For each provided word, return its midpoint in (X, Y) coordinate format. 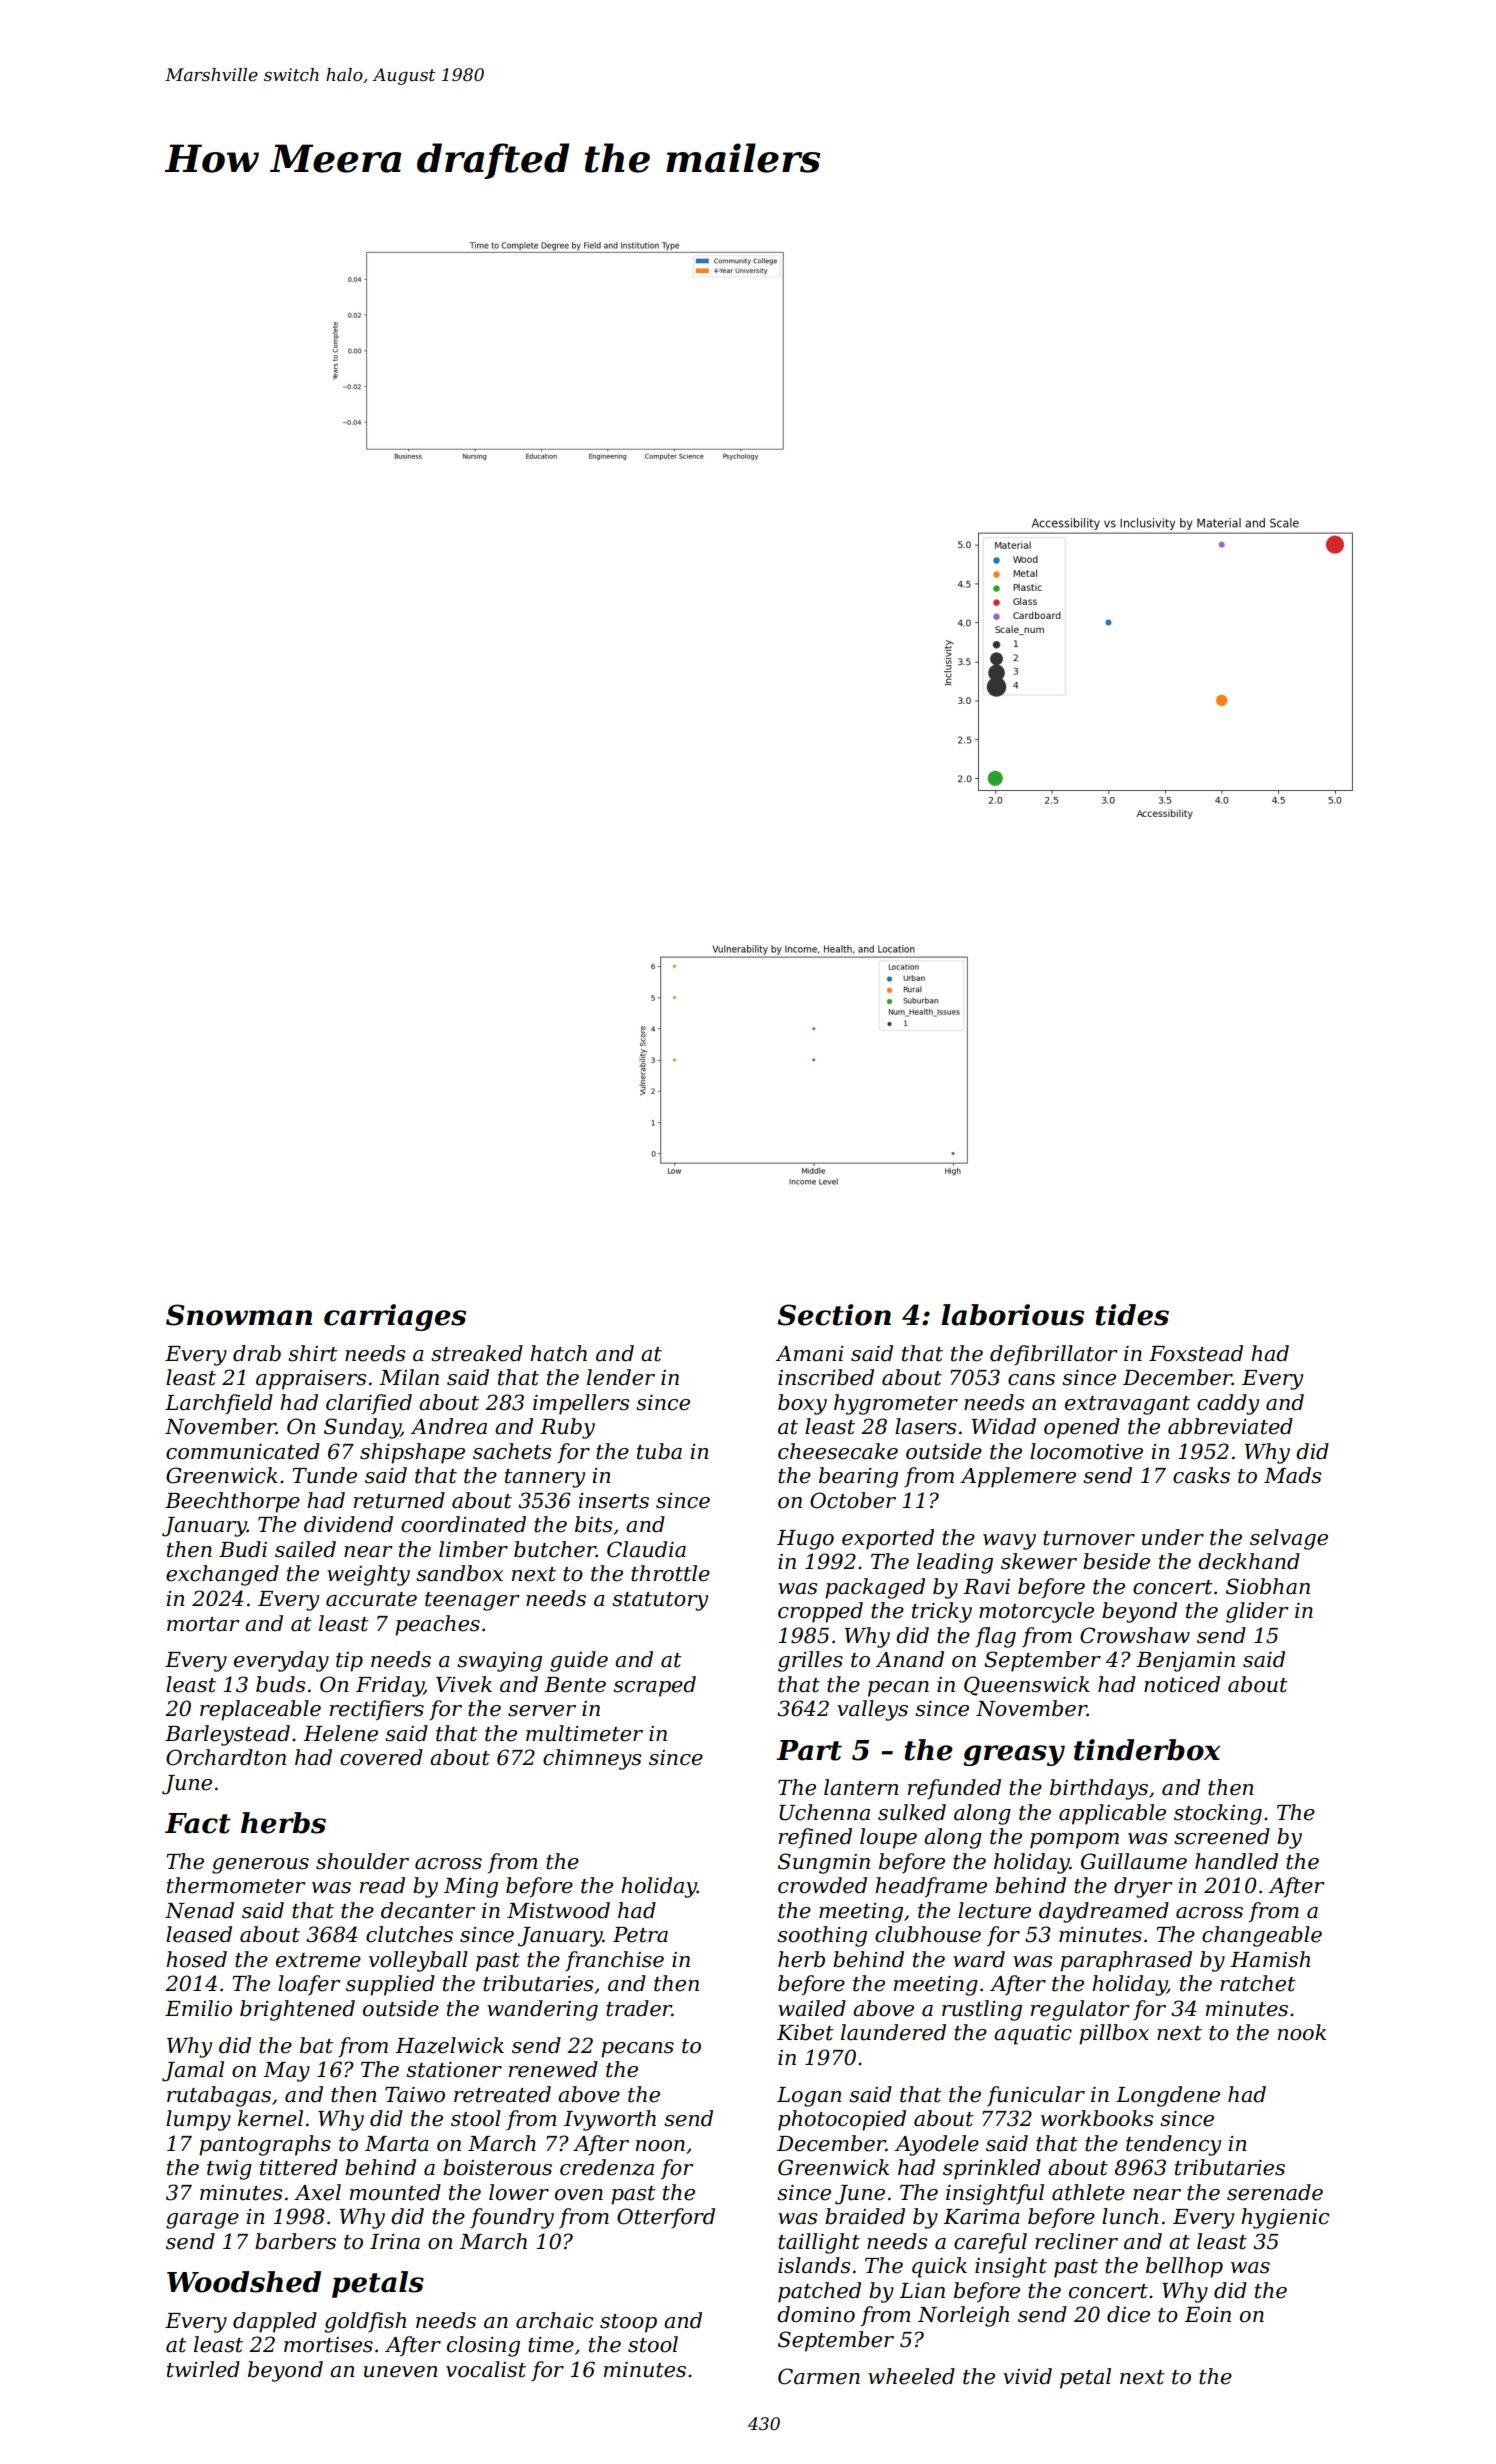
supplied (390, 1985)
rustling (982, 2010)
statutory (660, 1601)
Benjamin (1185, 1662)
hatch (558, 1353)
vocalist (486, 2369)
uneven (401, 2372)
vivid (1027, 2376)
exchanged (222, 1575)
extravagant (1127, 1405)
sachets (512, 1451)
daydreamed (1104, 1912)
